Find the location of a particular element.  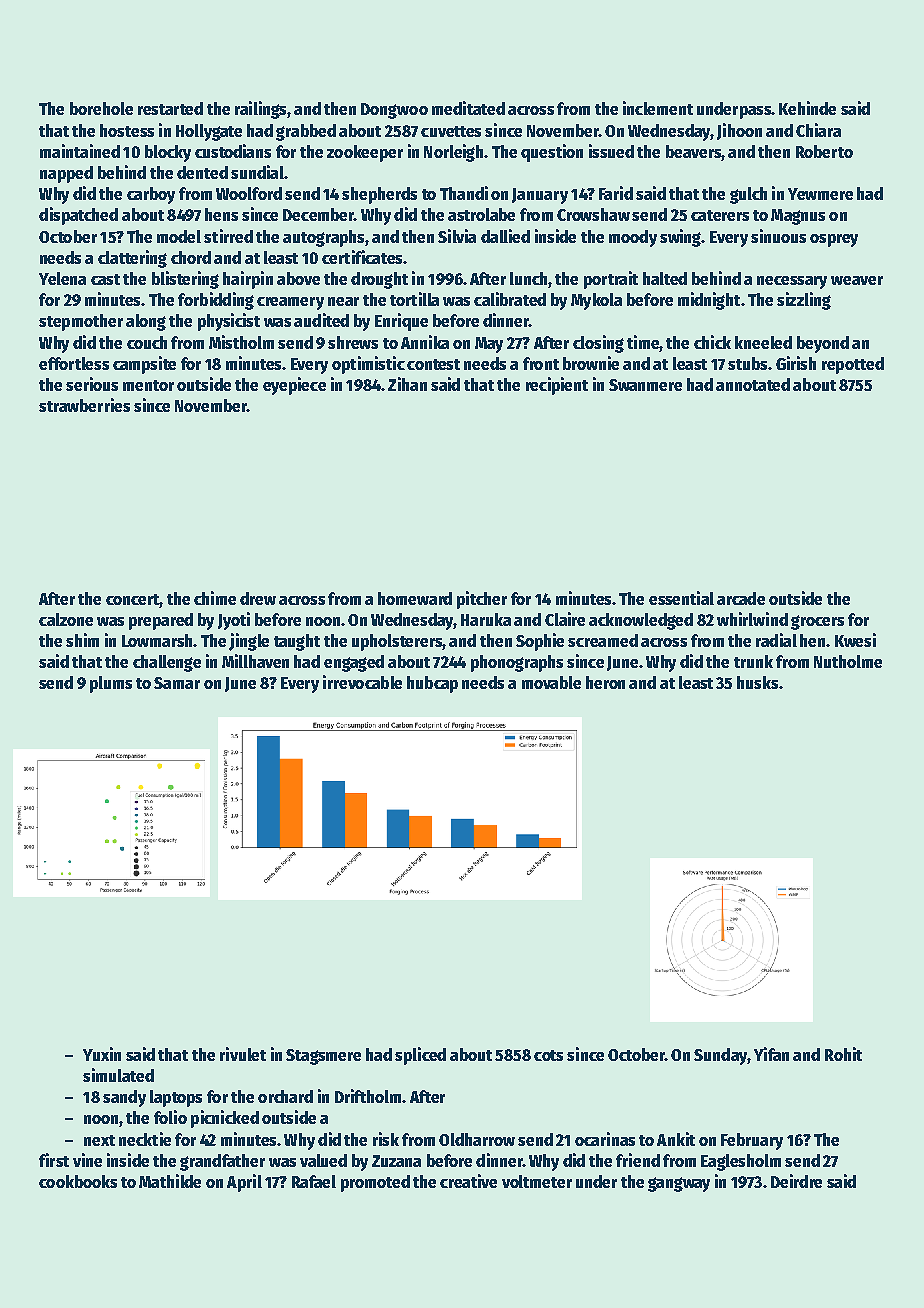

inclement is located at coordinates (658, 108).
